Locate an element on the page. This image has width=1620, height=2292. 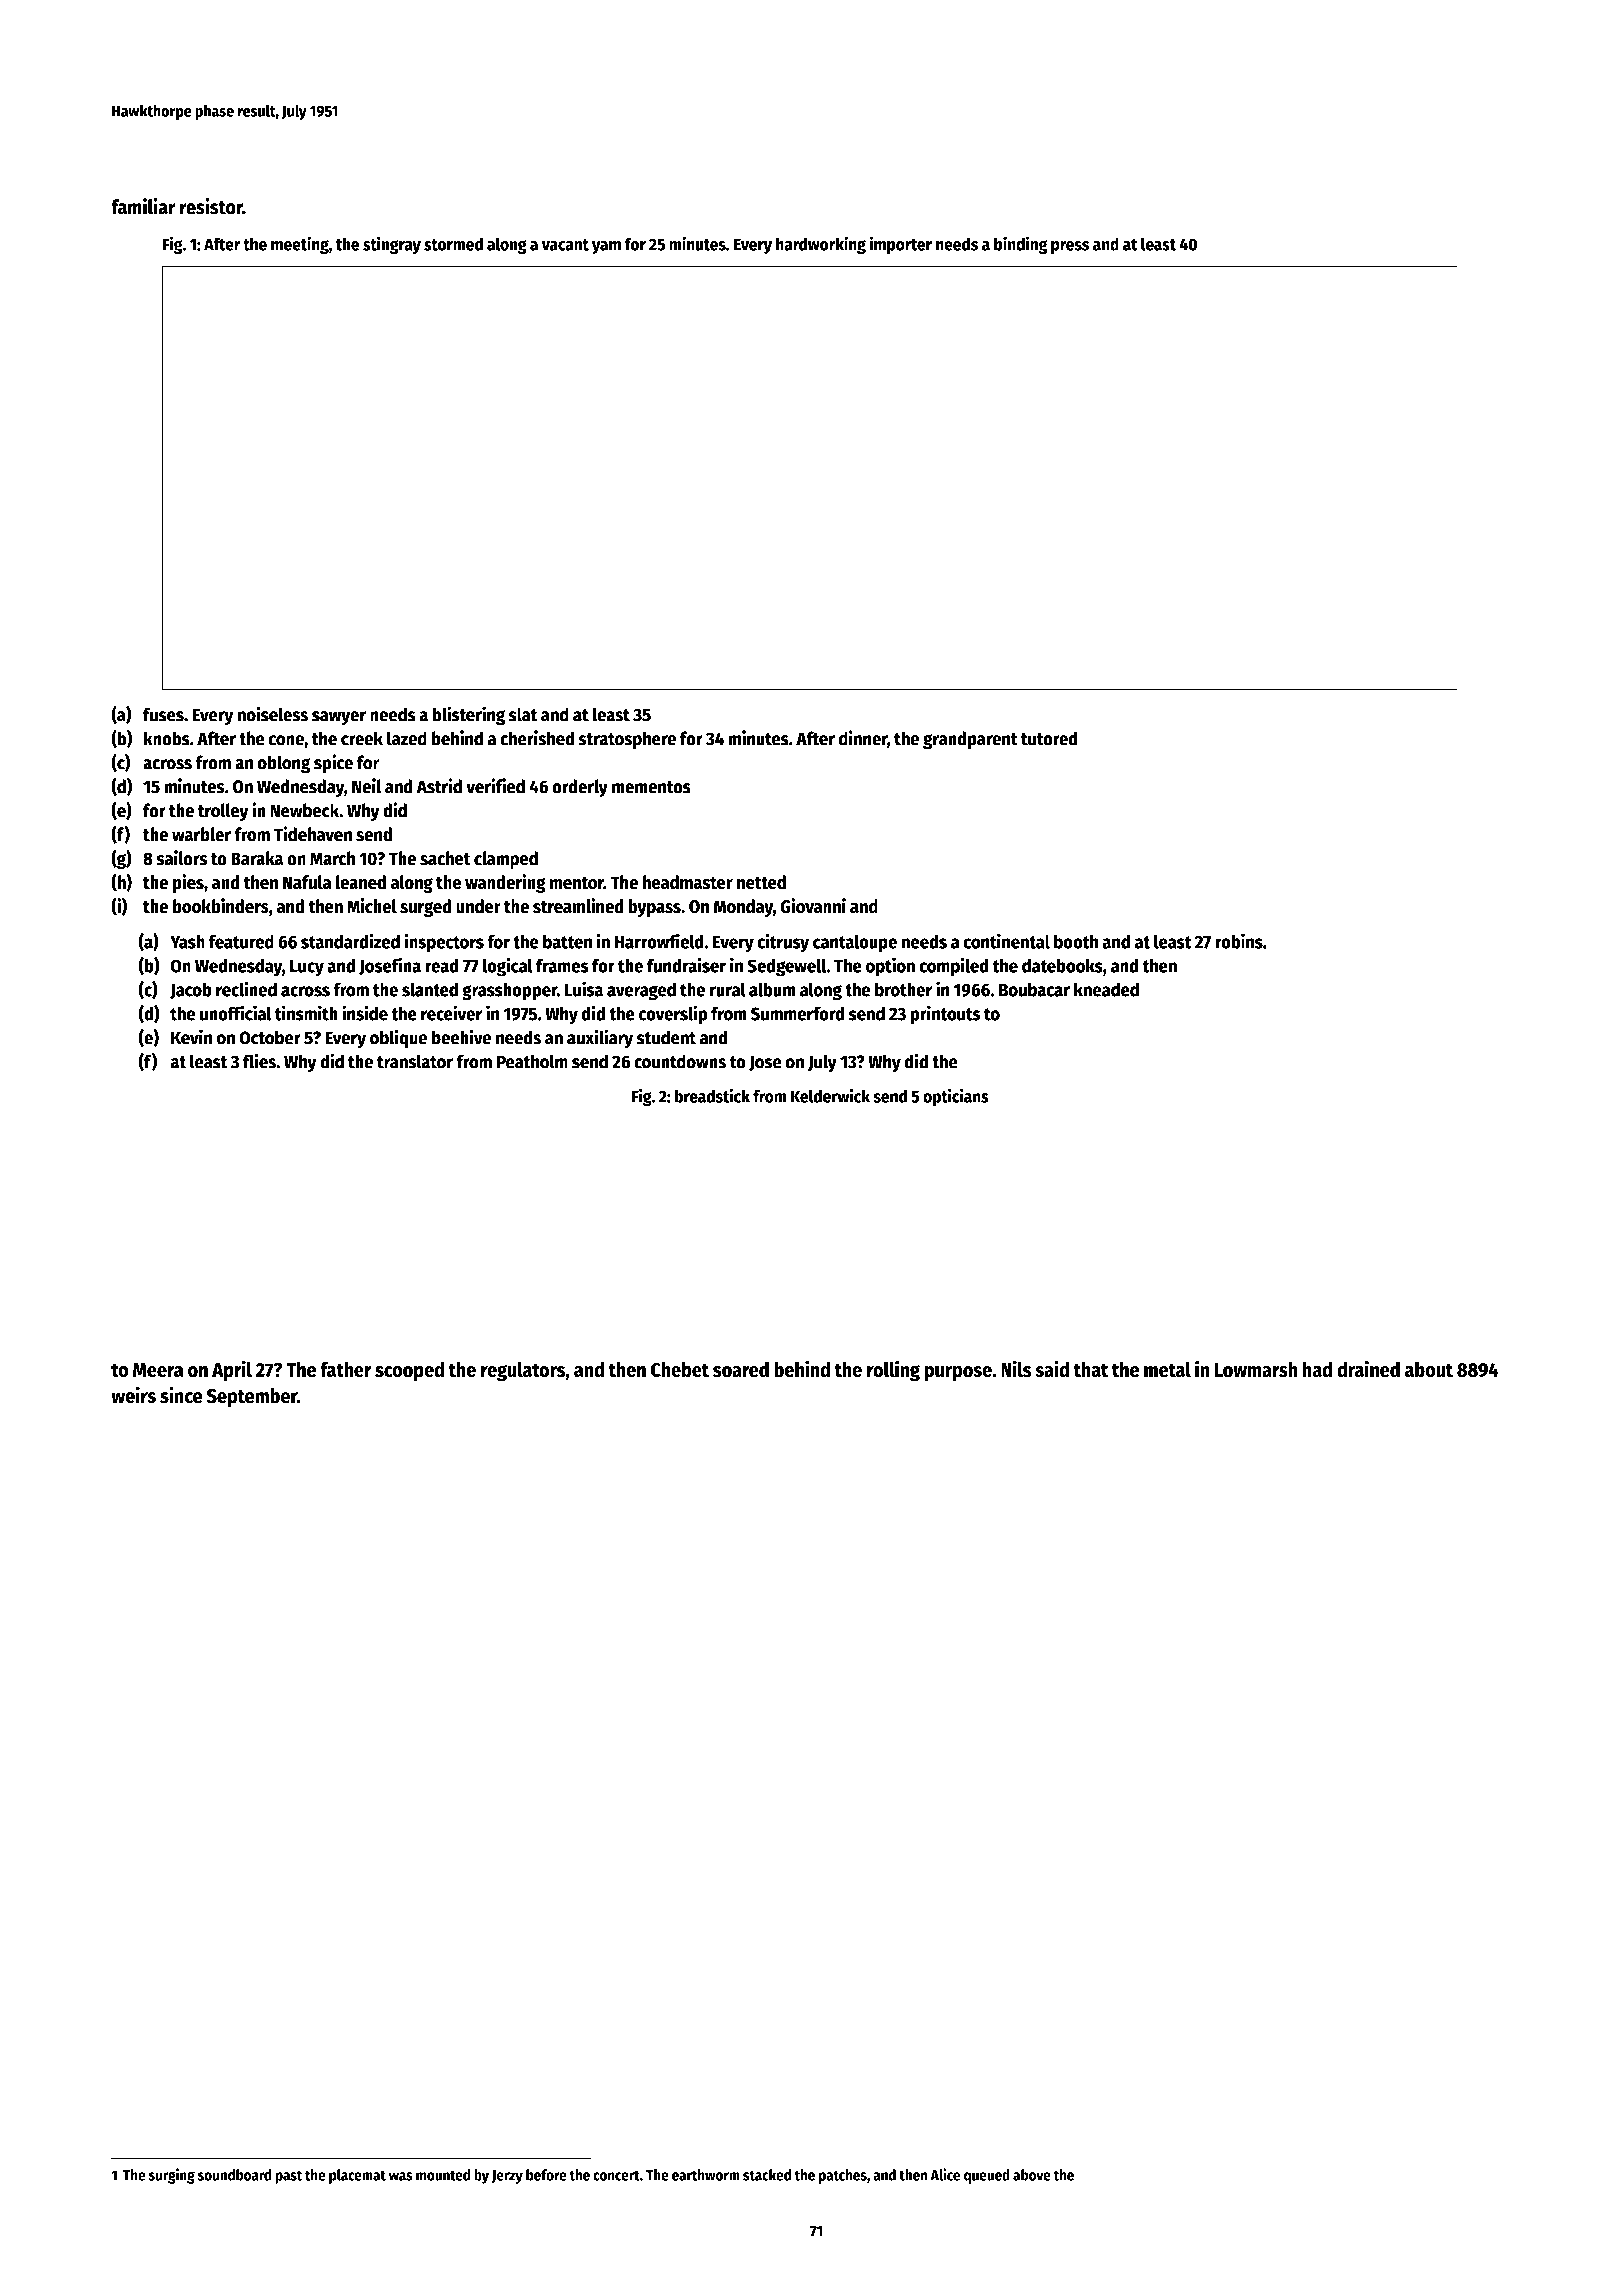
metal is located at coordinates (1167, 1370).
